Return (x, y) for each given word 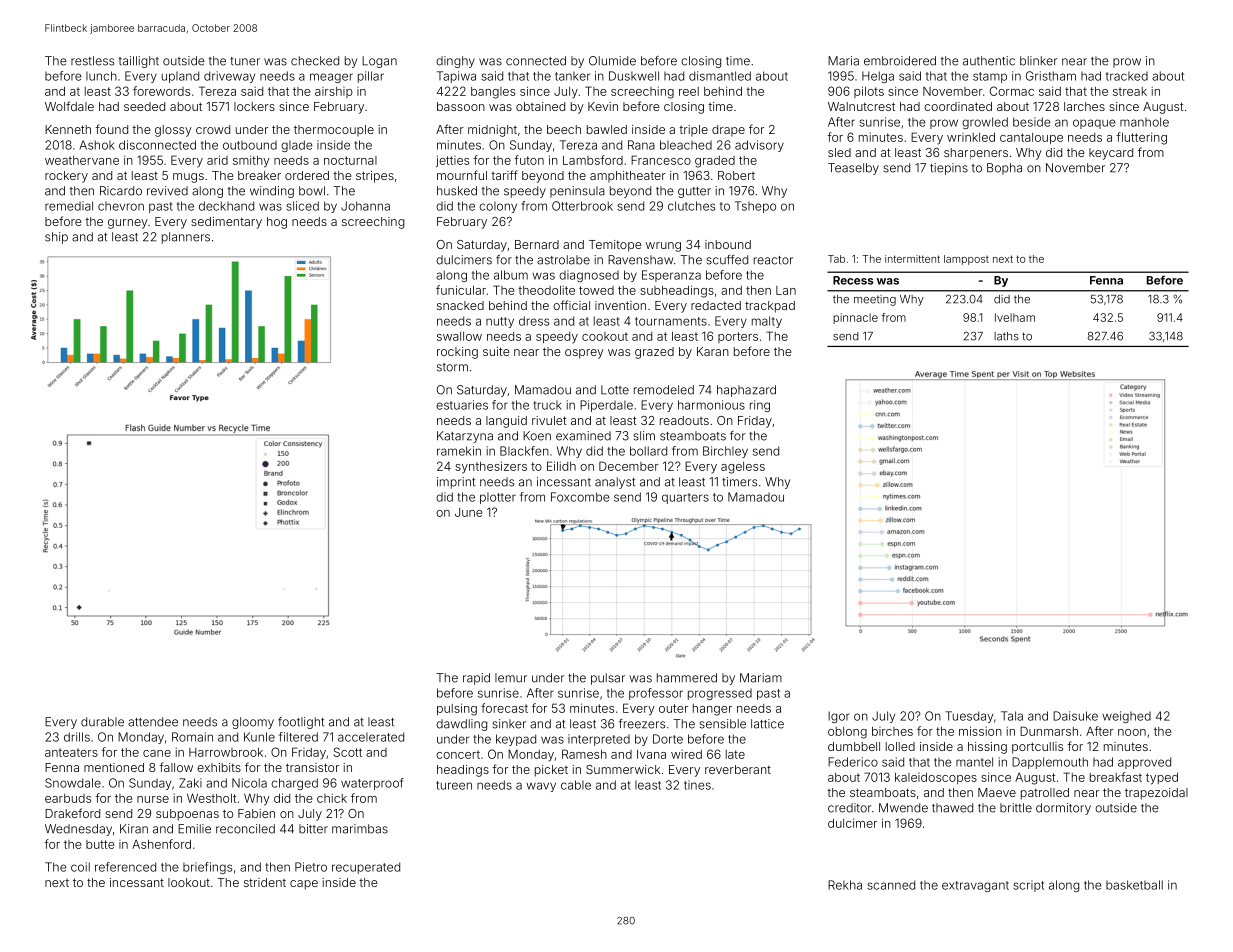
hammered (687, 678)
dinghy (455, 62)
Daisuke (1075, 716)
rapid (476, 679)
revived (167, 191)
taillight (139, 62)
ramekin (459, 451)
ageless (743, 468)
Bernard (537, 244)
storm (452, 367)
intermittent (912, 259)
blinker (1039, 61)
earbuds (68, 798)
